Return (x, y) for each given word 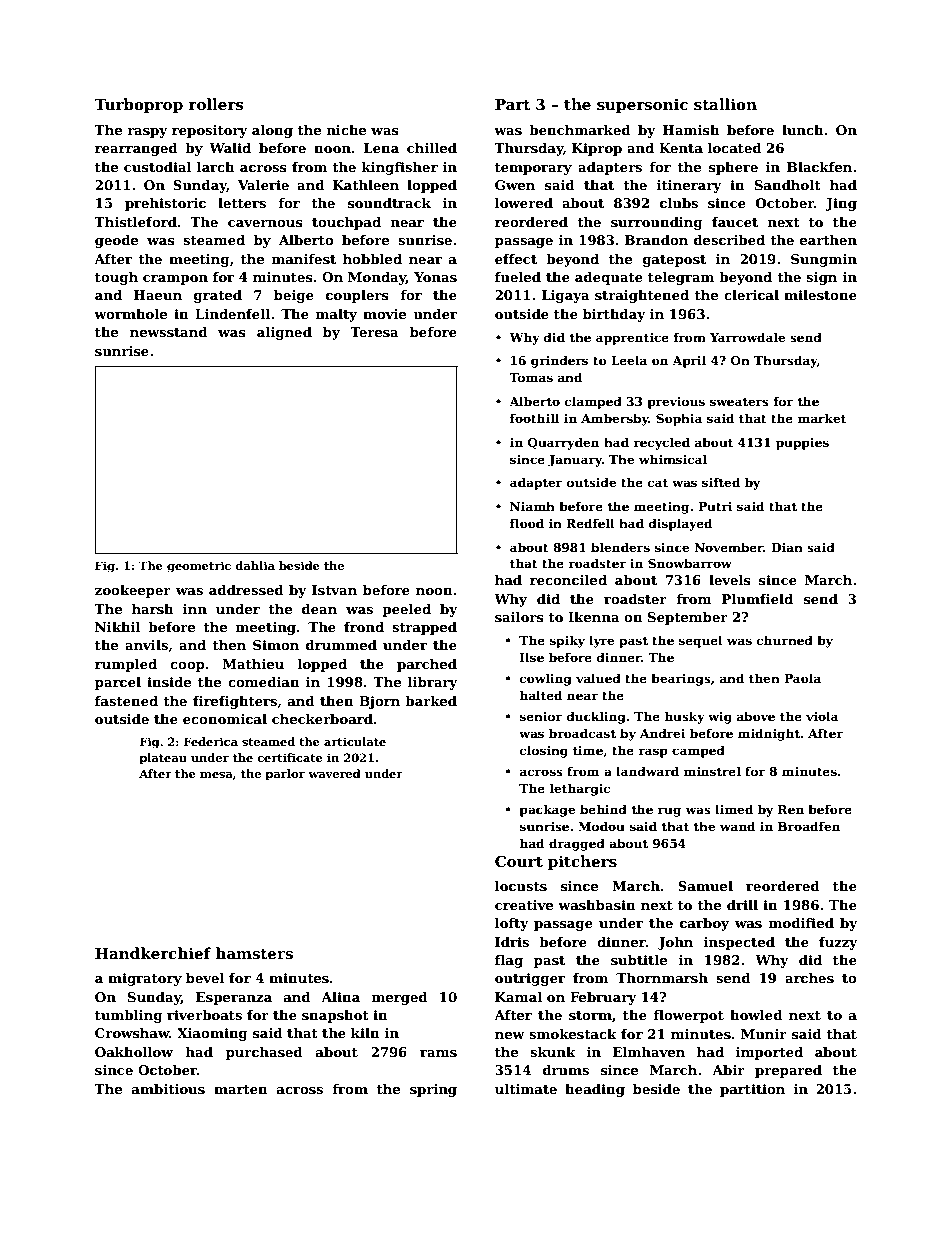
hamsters (254, 953)
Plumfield (757, 599)
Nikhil (118, 627)
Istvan (334, 590)
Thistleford (135, 222)
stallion (725, 104)
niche (346, 130)
